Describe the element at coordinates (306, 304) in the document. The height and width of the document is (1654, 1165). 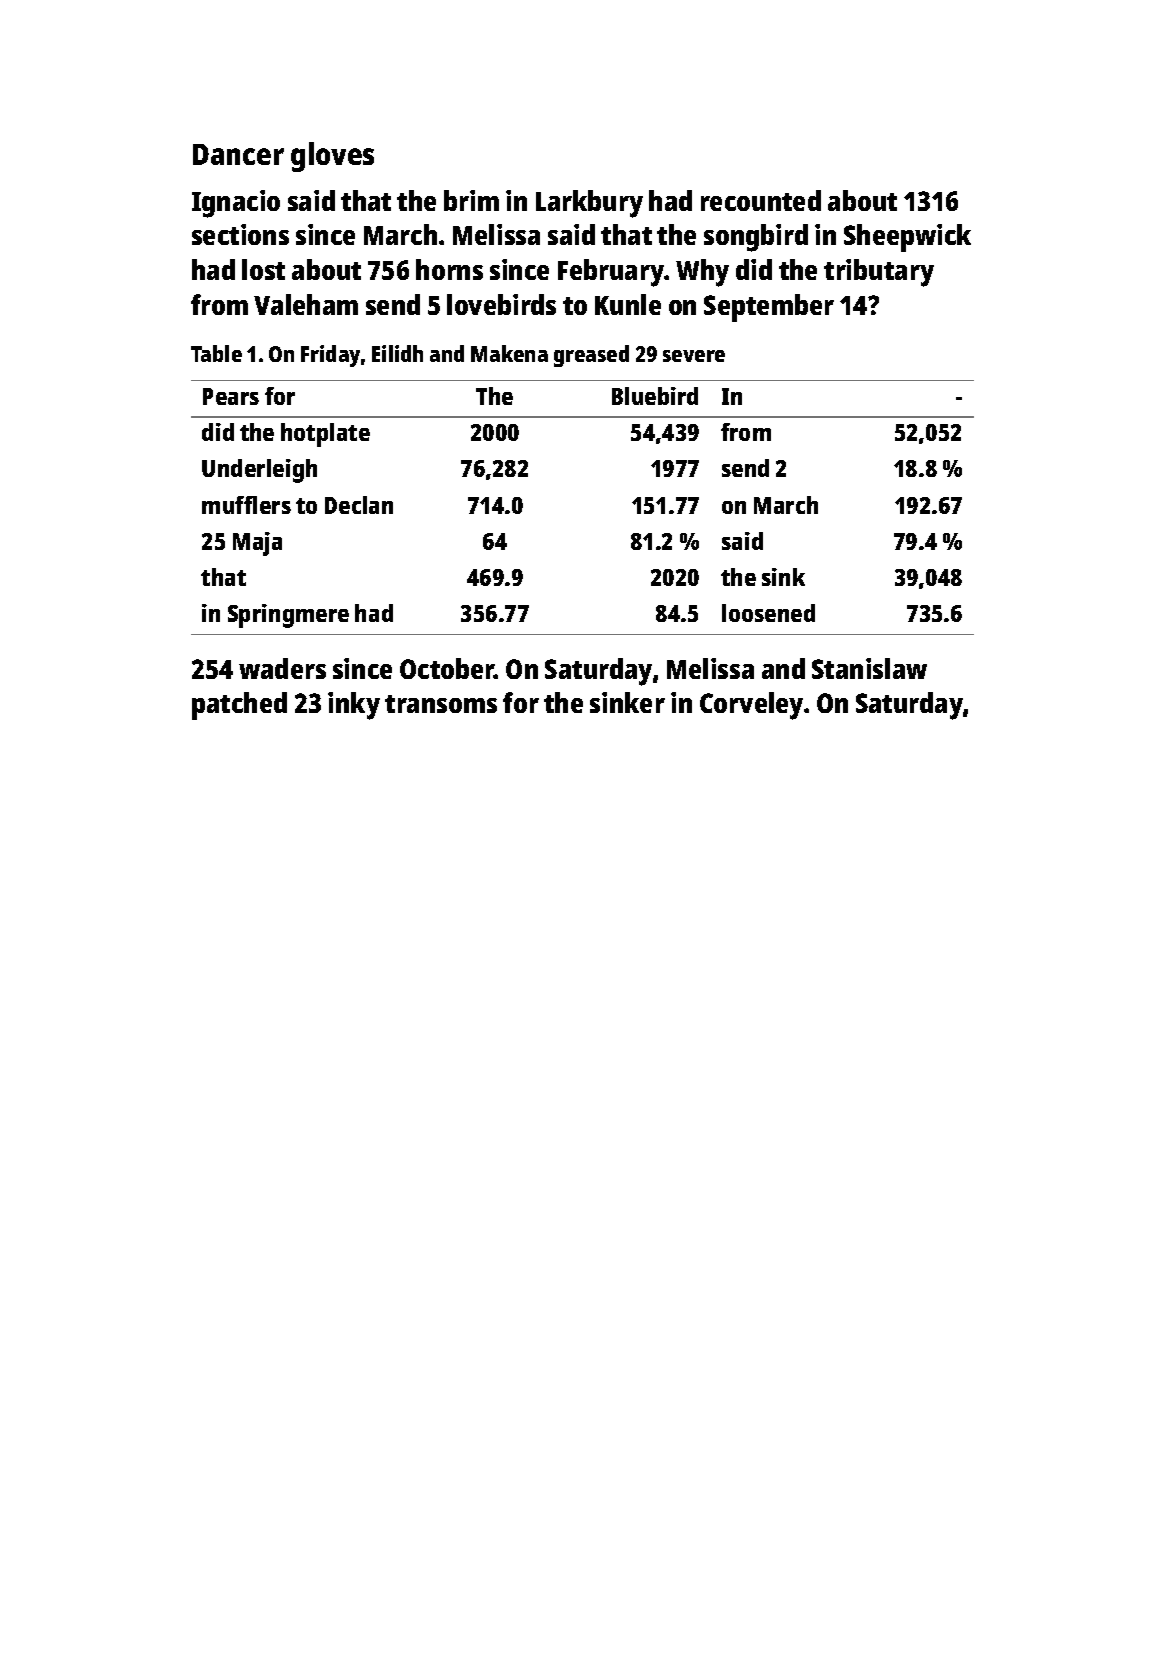
I see `Valeham` at that location.
